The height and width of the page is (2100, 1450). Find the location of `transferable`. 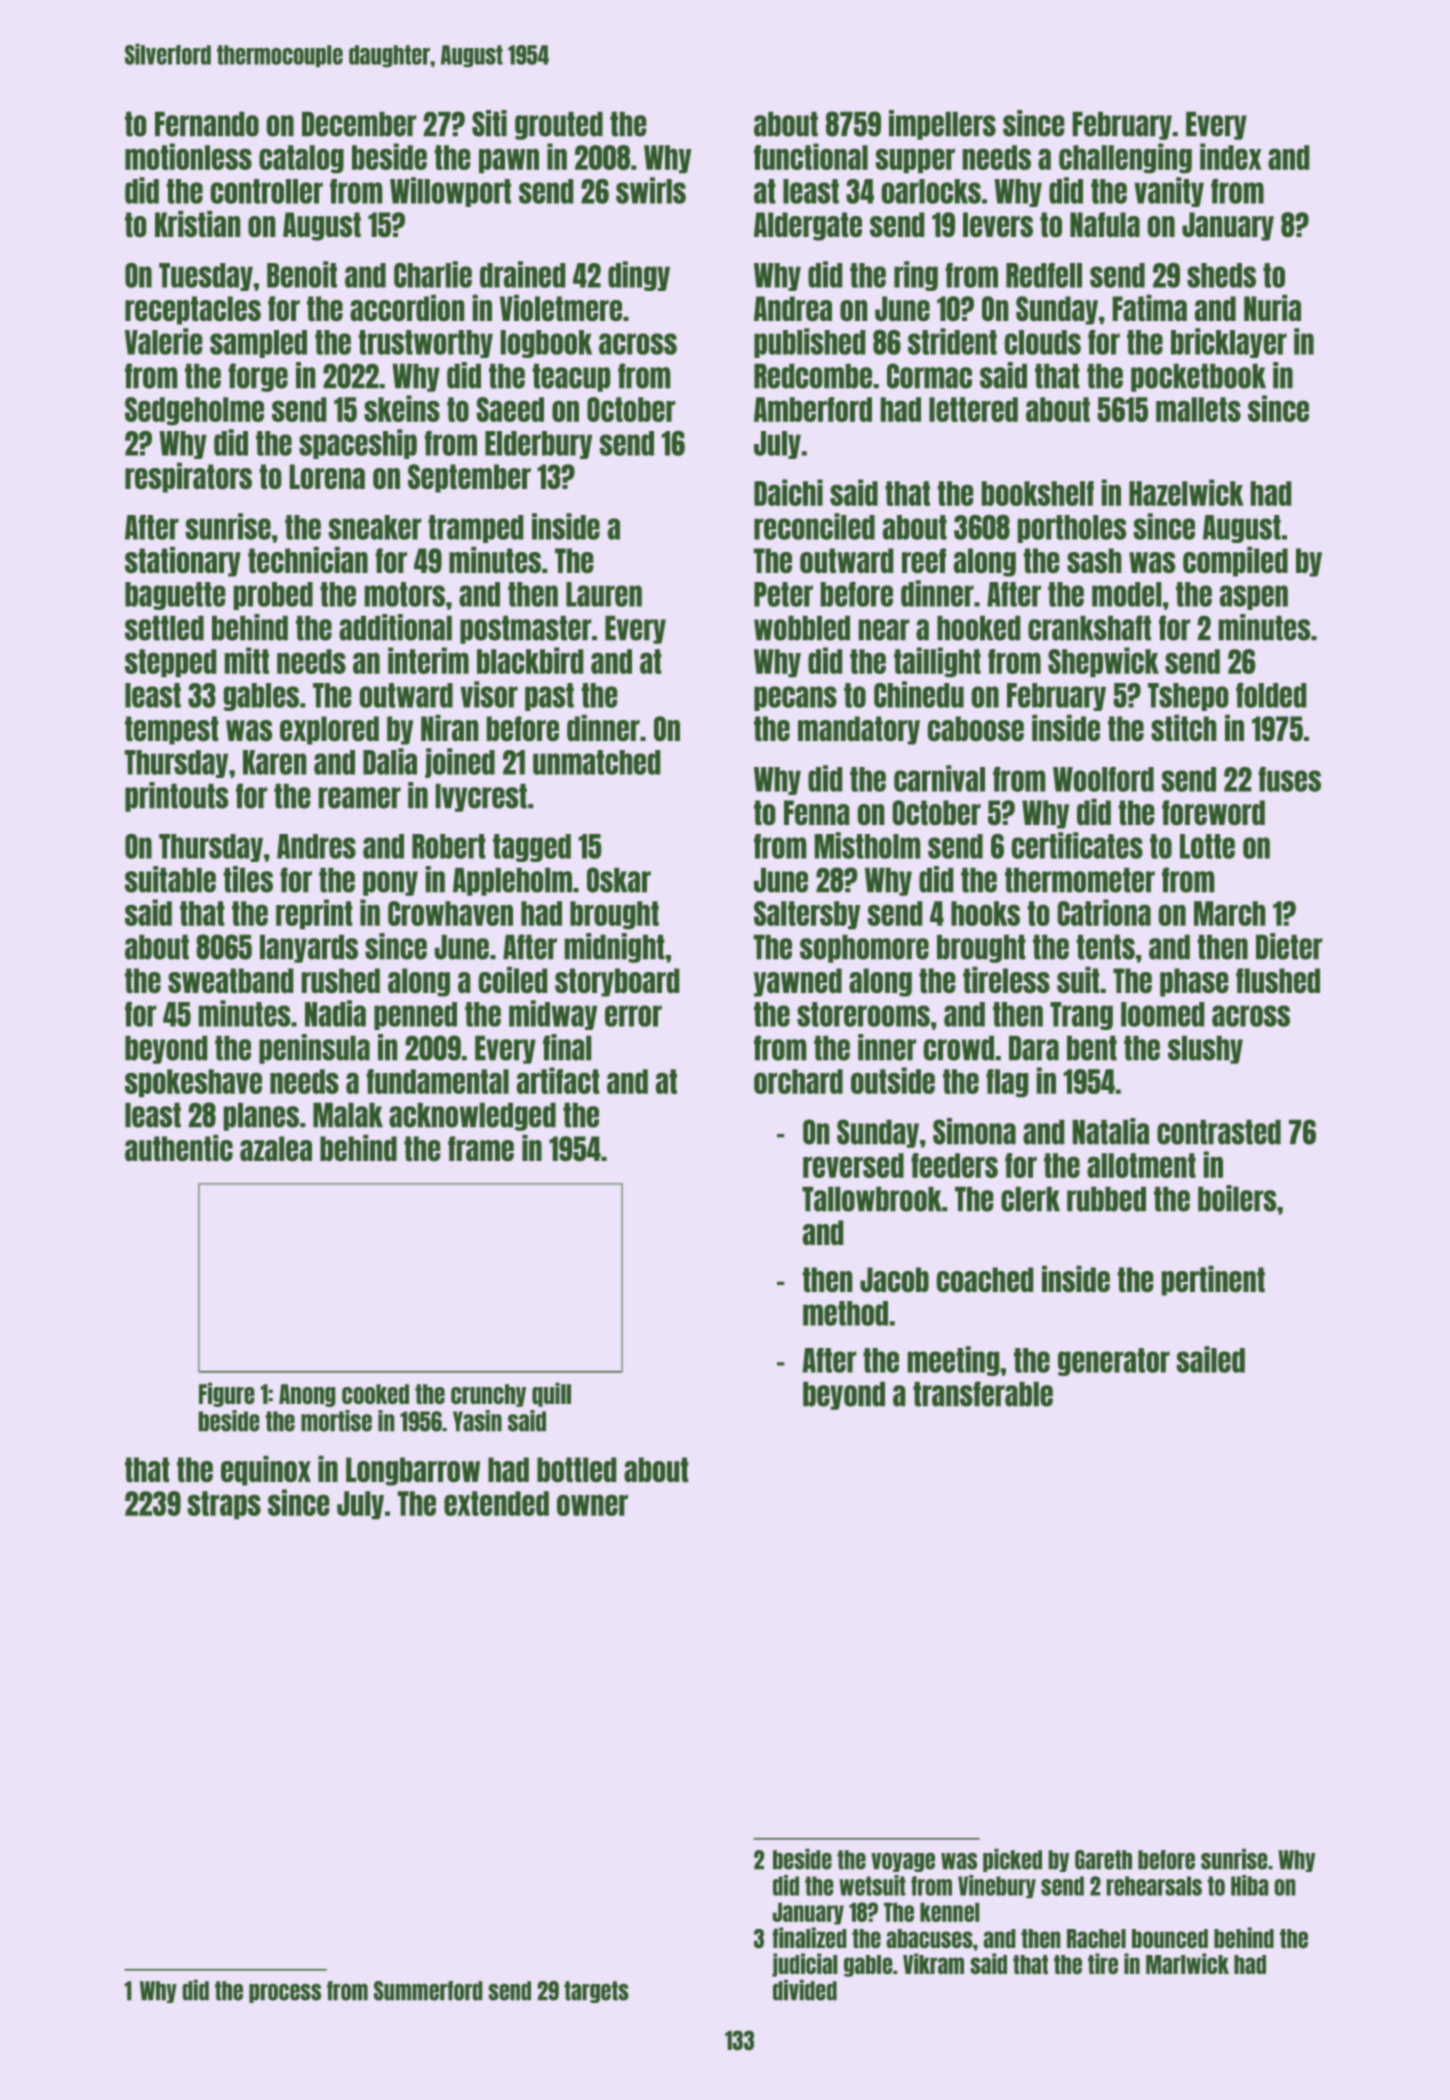

transferable is located at coordinates (983, 1394).
